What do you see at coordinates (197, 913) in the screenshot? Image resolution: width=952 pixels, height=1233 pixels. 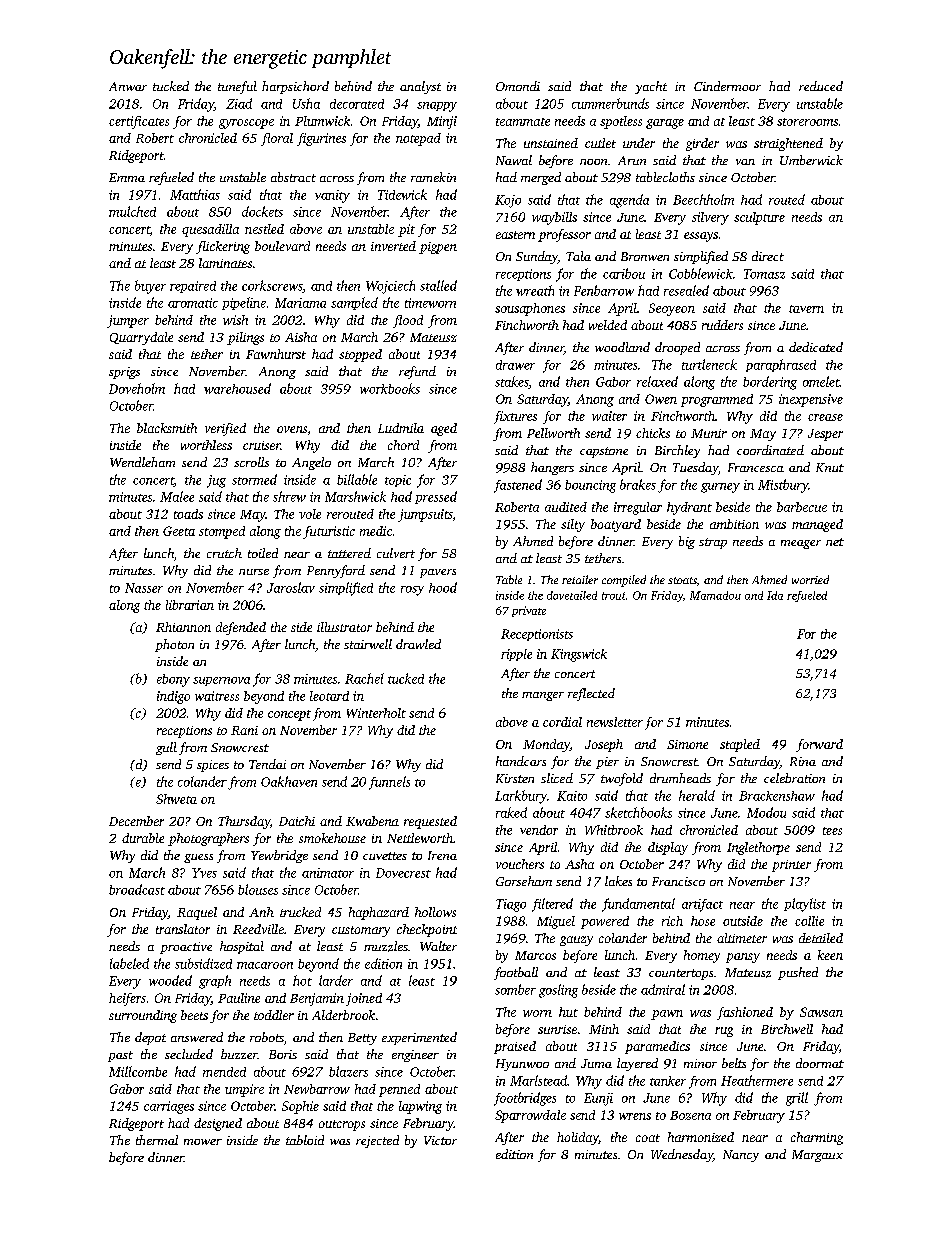 I see `Raquel` at bounding box center [197, 913].
